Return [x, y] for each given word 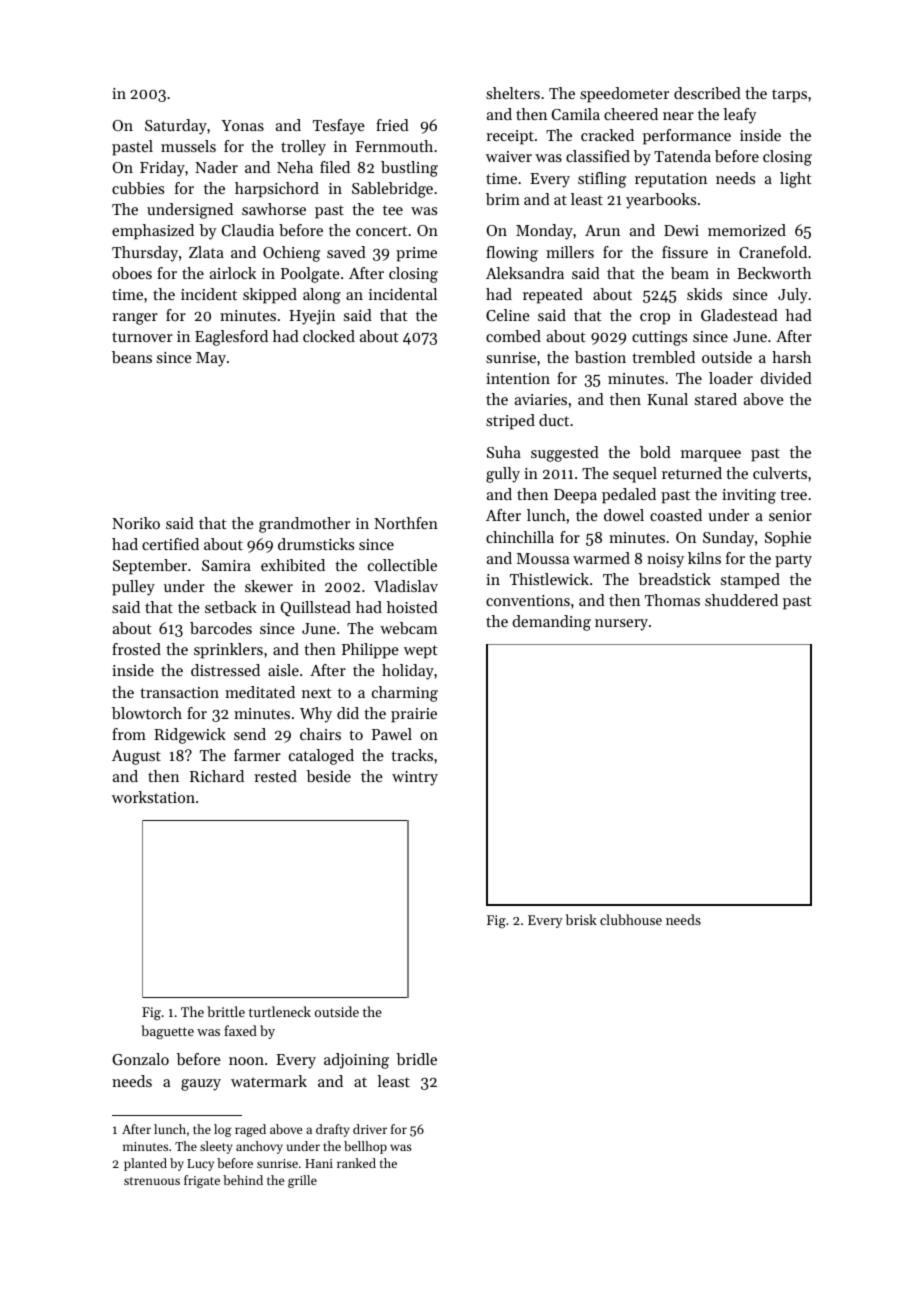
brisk [581, 919]
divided [786, 378]
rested [275, 776]
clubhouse [631, 919]
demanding [551, 623]
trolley [303, 148]
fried [392, 125]
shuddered [741, 600]
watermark [269, 1081]
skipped [270, 296]
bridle [416, 1059]
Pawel [392, 734]
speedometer [624, 95]
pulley [133, 588]
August [136, 757]
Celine [508, 315]
